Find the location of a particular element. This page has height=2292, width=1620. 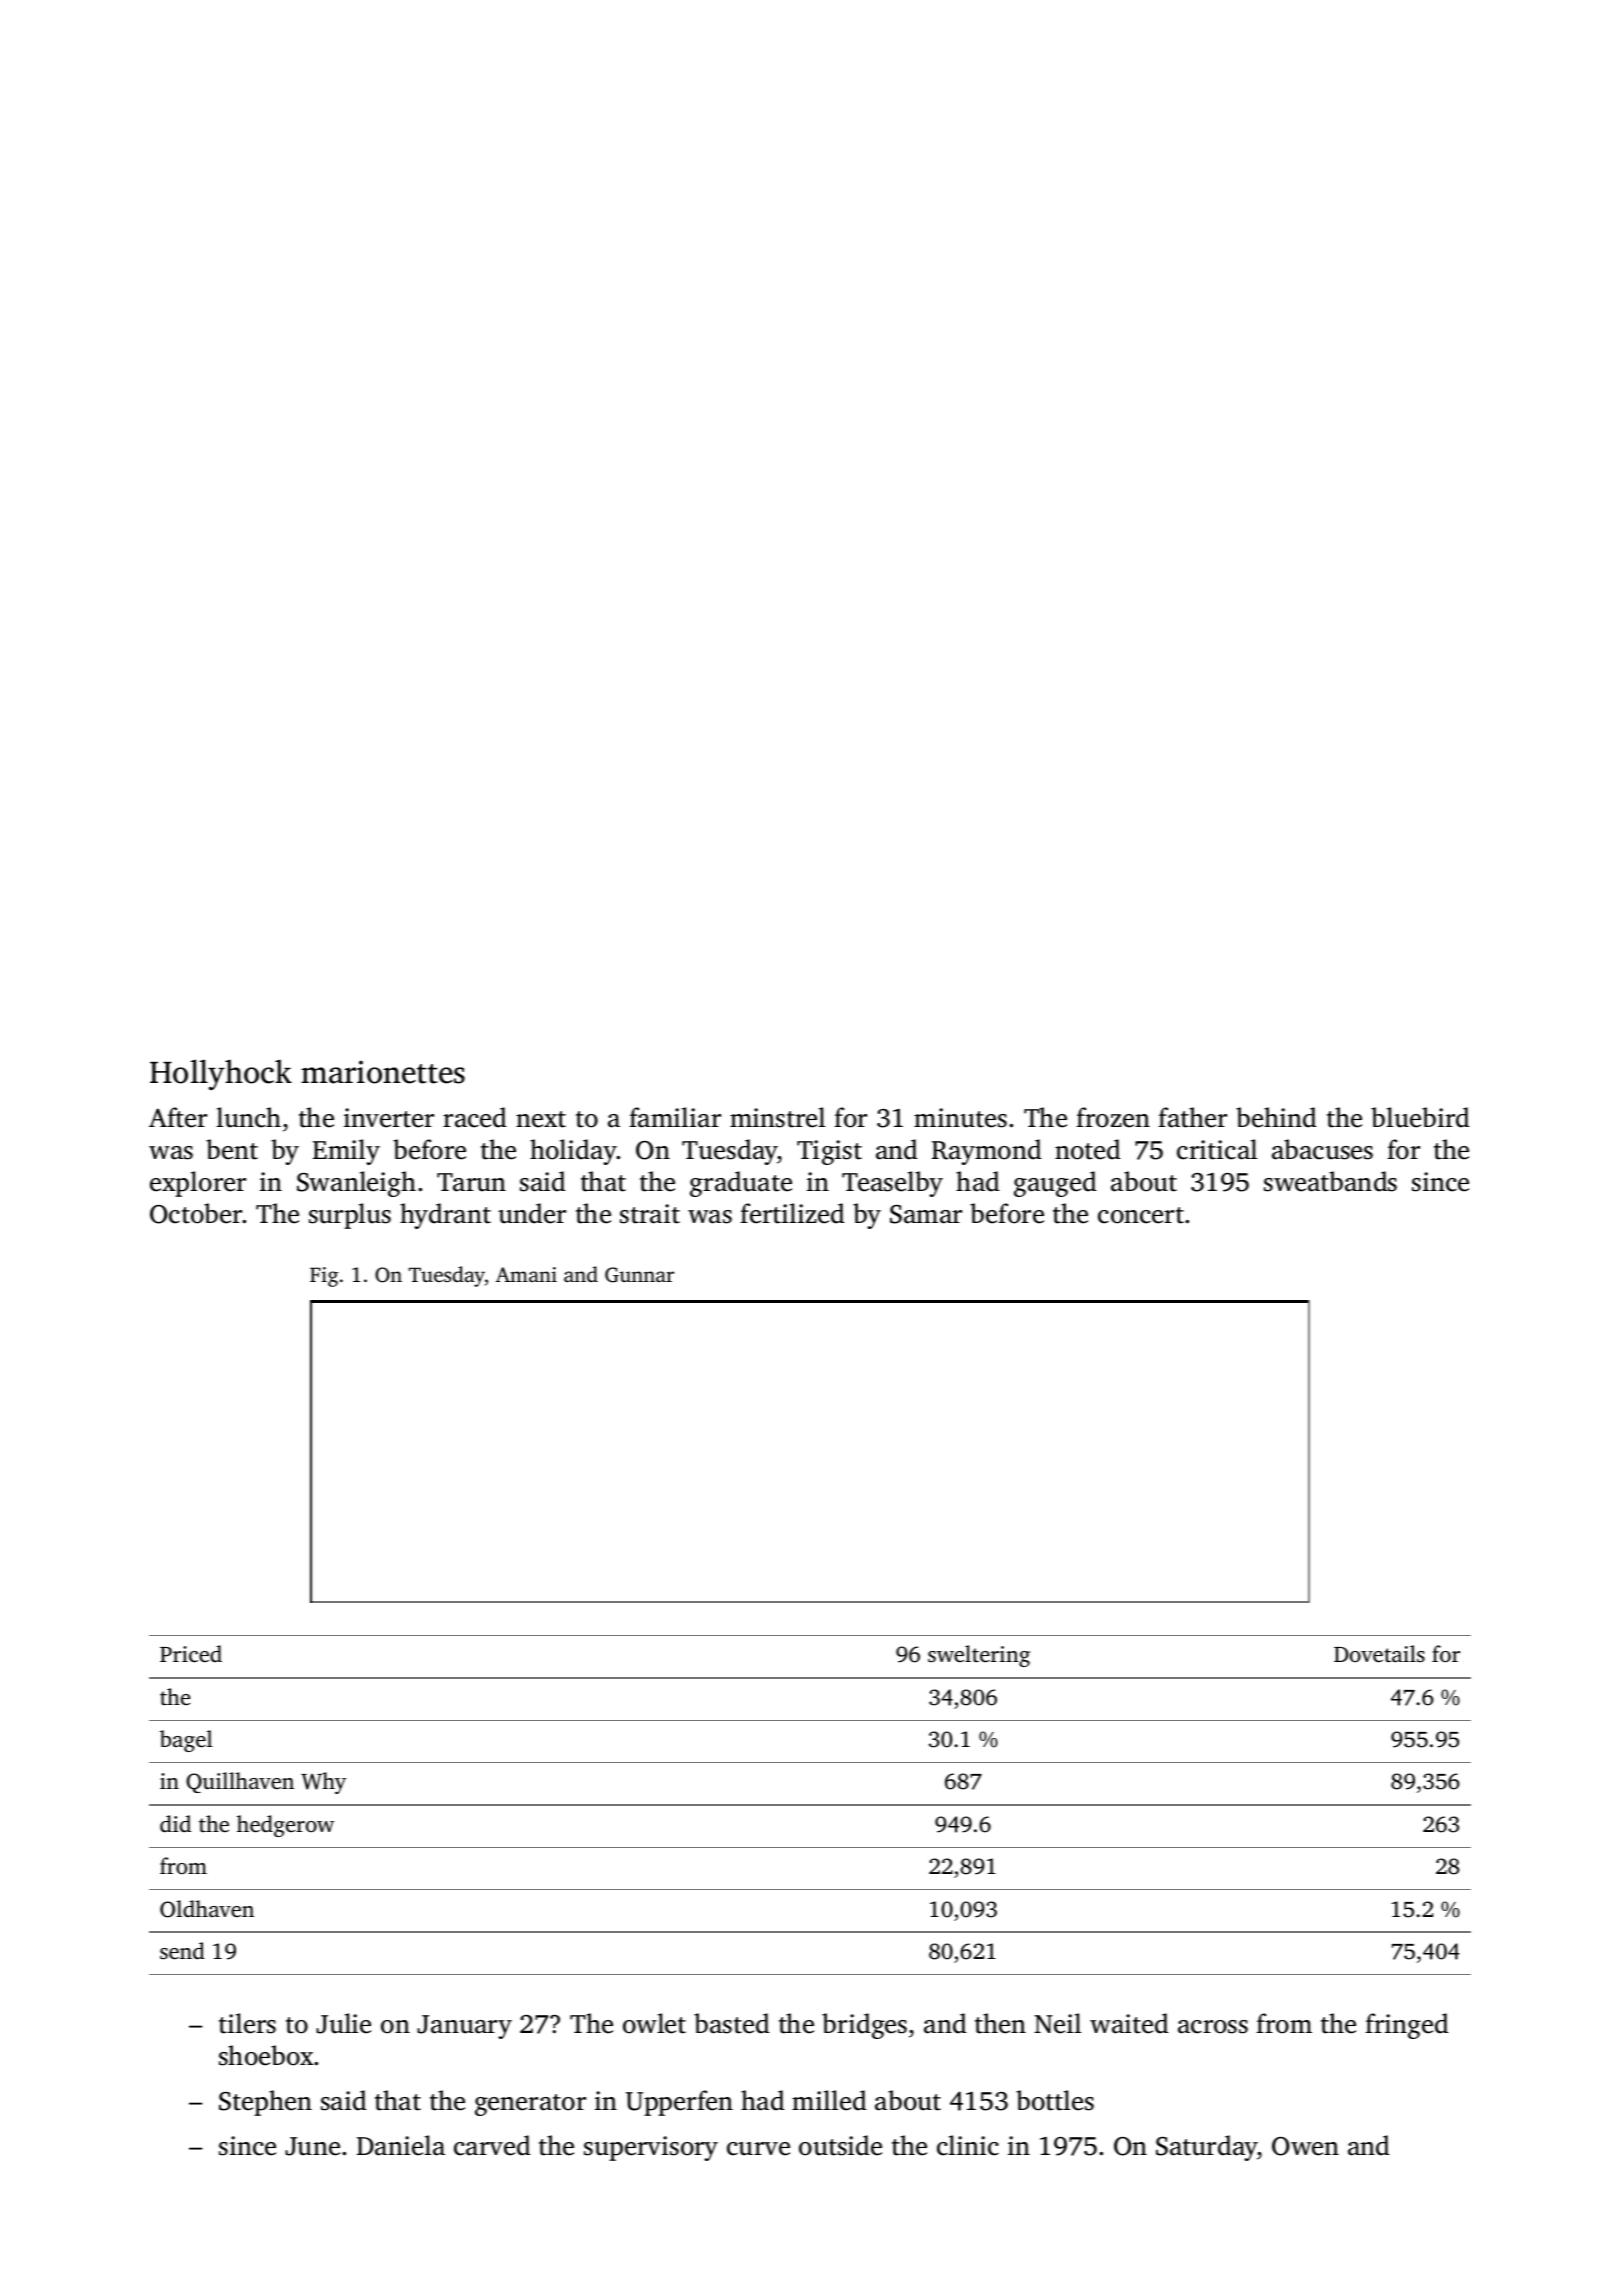

concert is located at coordinates (1141, 1215).
